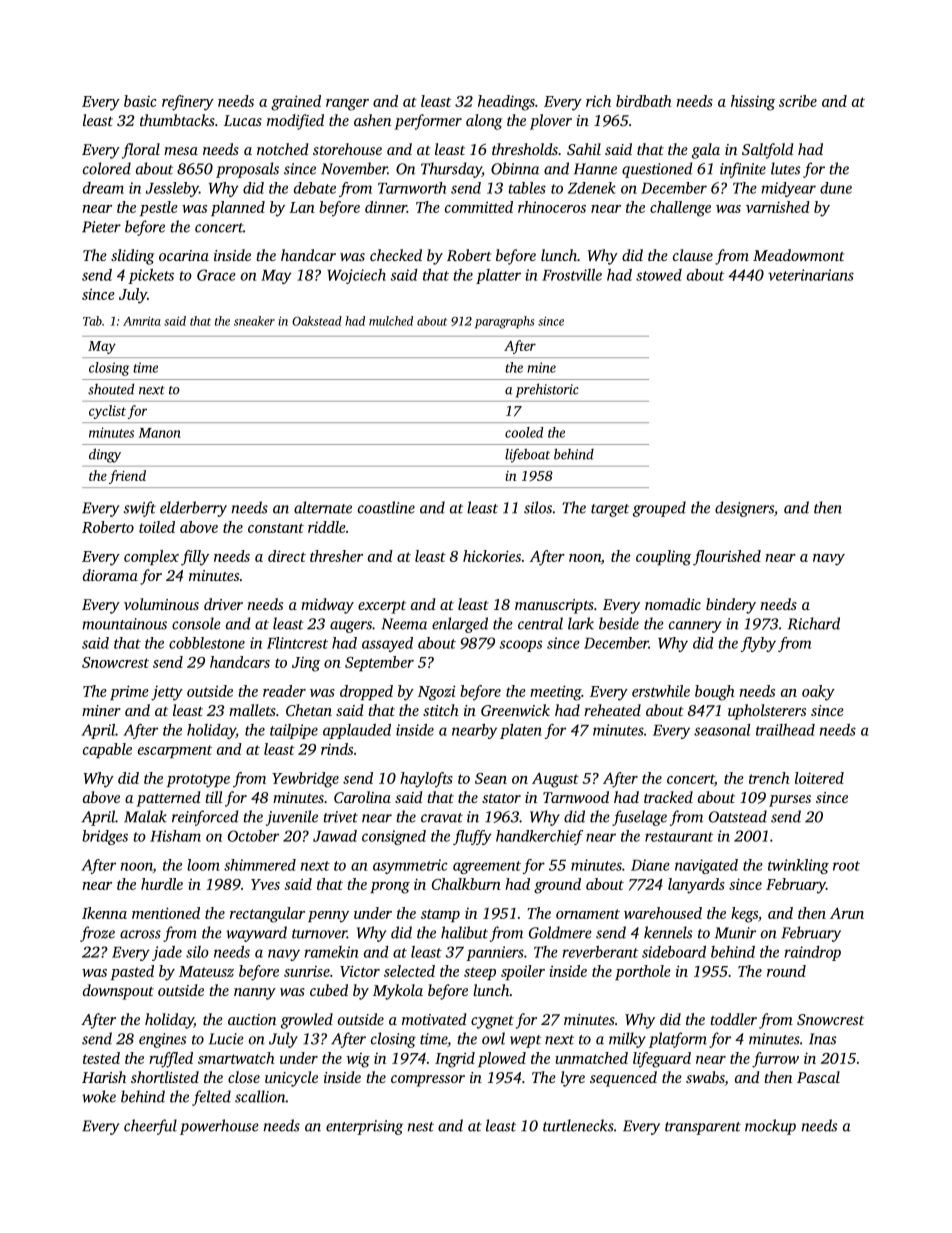 The image size is (952, 1233). Describe the element at coordinates (554, 606) in the screenshot. I see `manuscripts` at that location.
